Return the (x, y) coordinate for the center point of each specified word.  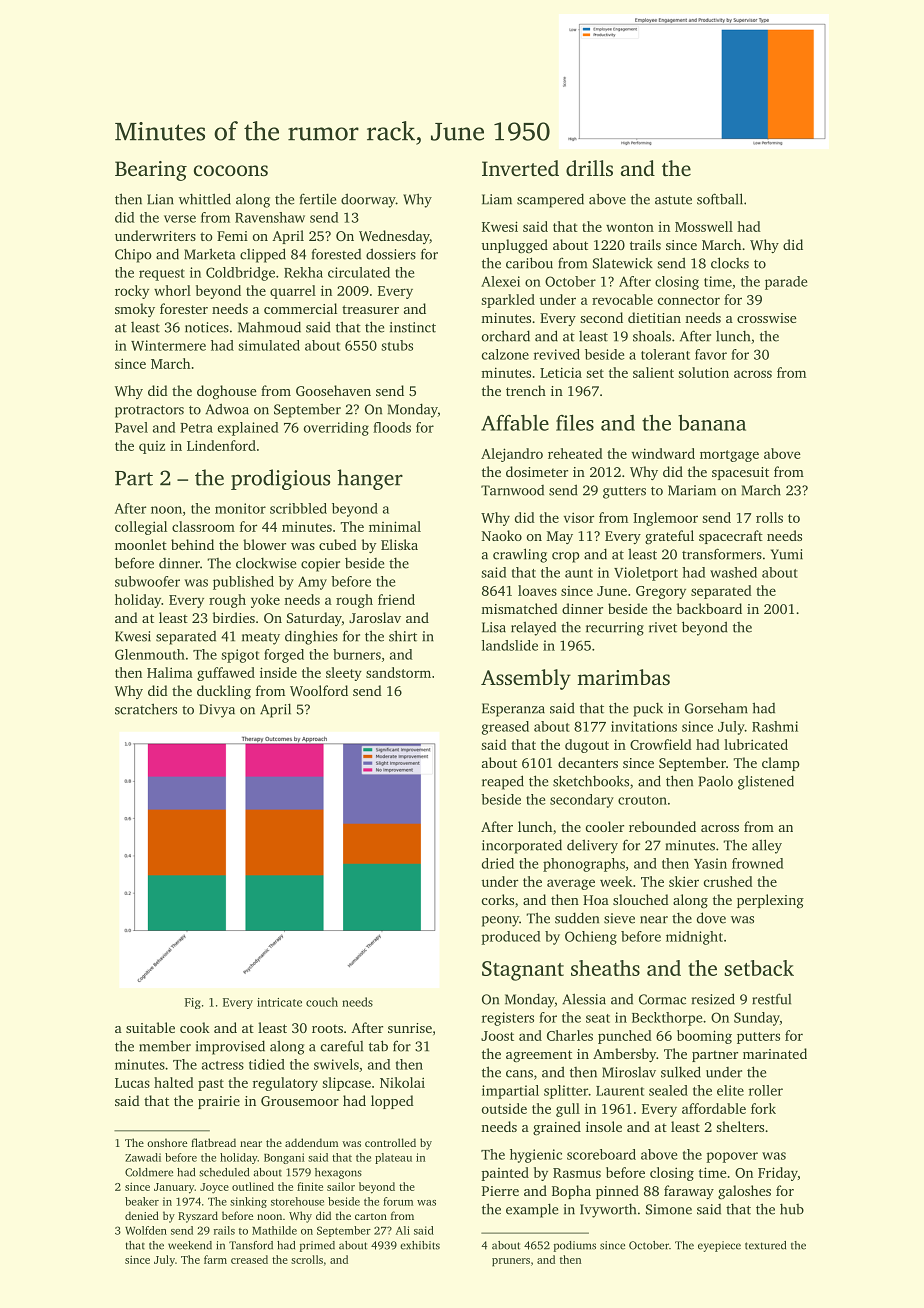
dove (711, 918)
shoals (652, 336)
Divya (217, 711)
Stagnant (523, 971)
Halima (170, 672)
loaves (537, 590)
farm (215, 1259)
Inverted (520, 168)
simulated (269, 345)
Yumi (787, 554)
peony (500, 921)
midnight (694, 938)
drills (589, 168)
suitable (150, 1027)
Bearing (151, 171)
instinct (413, 327)
